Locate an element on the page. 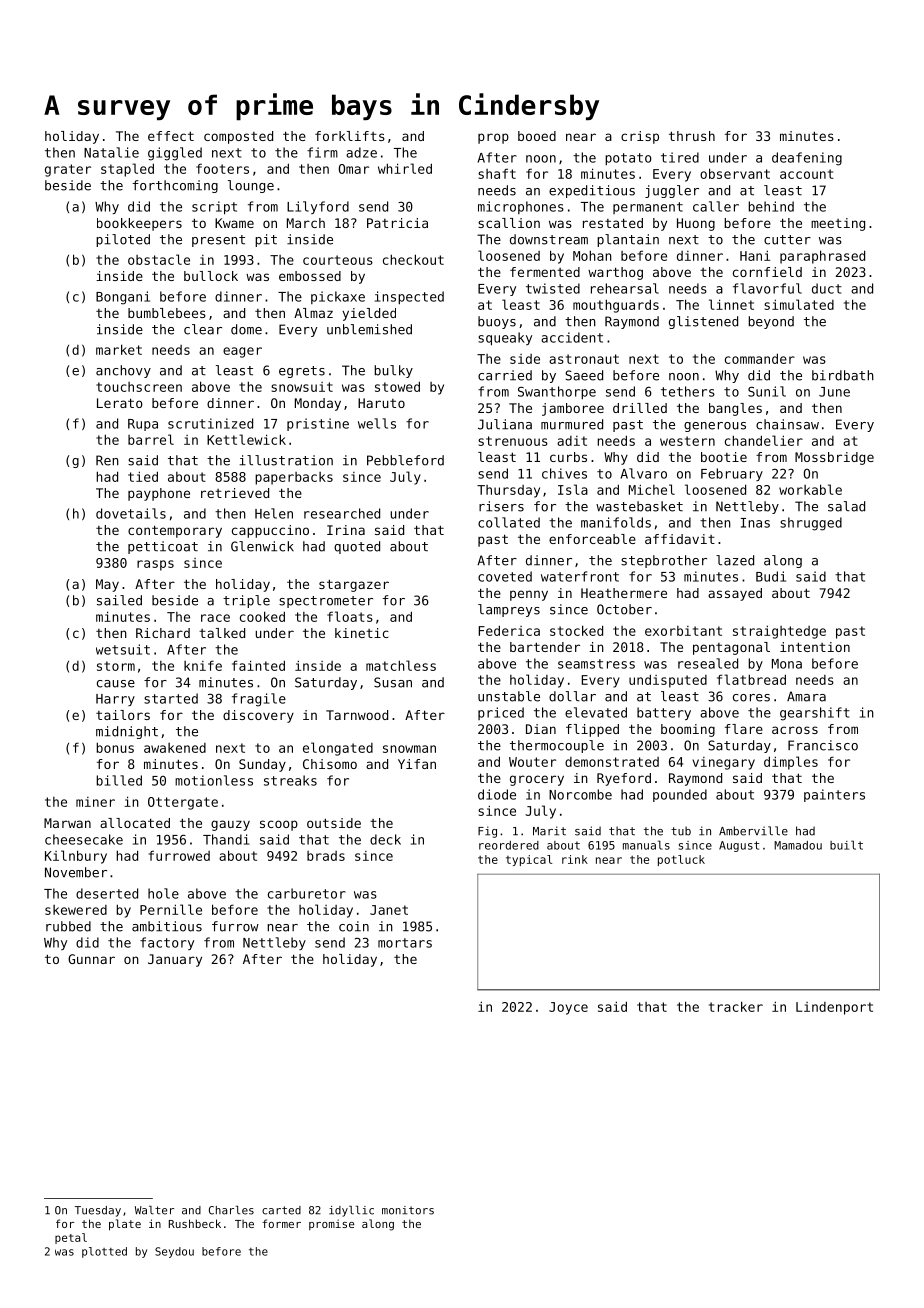 This image has height=1308, width=924. monitors is located at coordinates (408, 1210).
